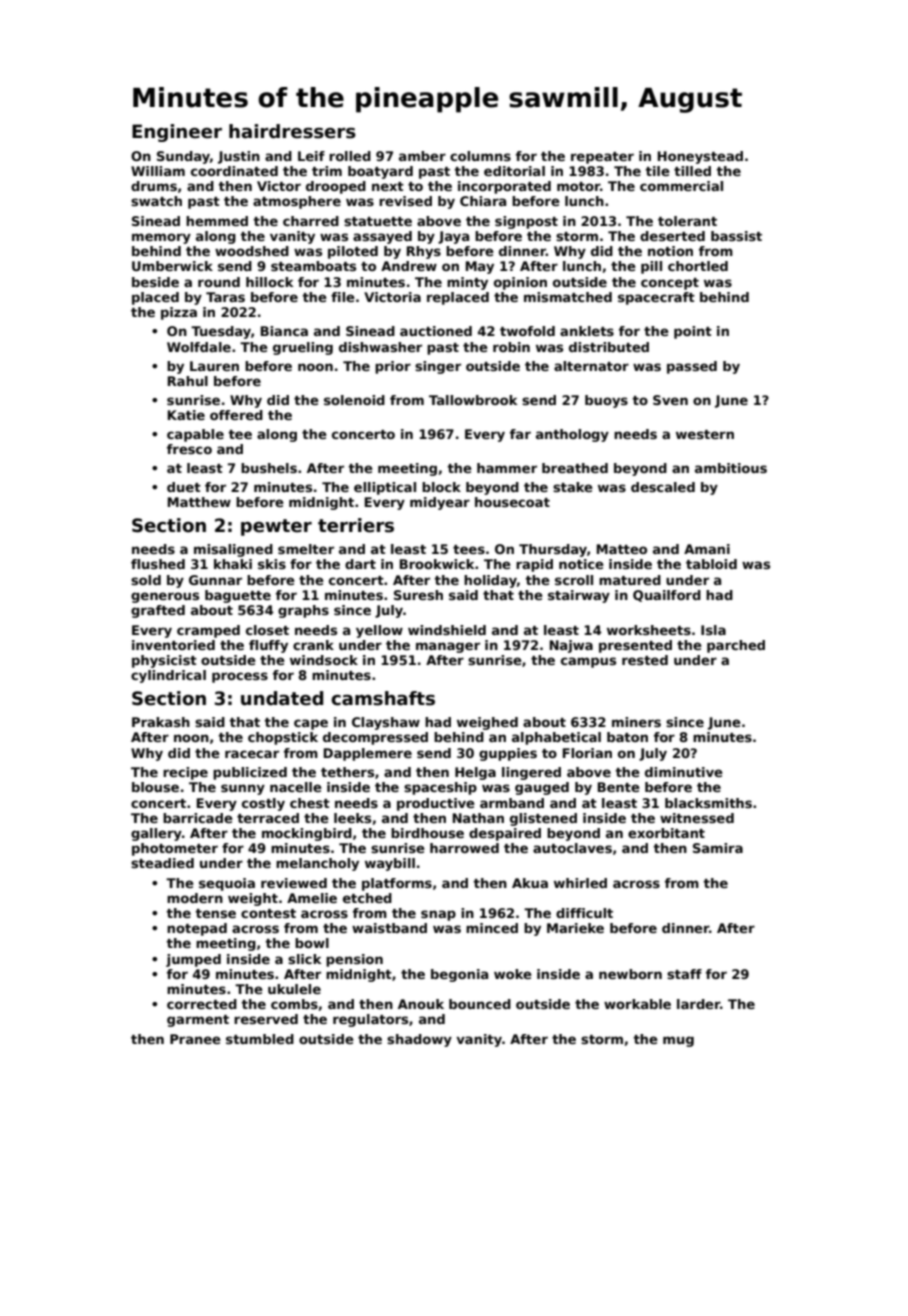 This page has width=908, height=1316. I want to click on tile, so click(657, 171).
